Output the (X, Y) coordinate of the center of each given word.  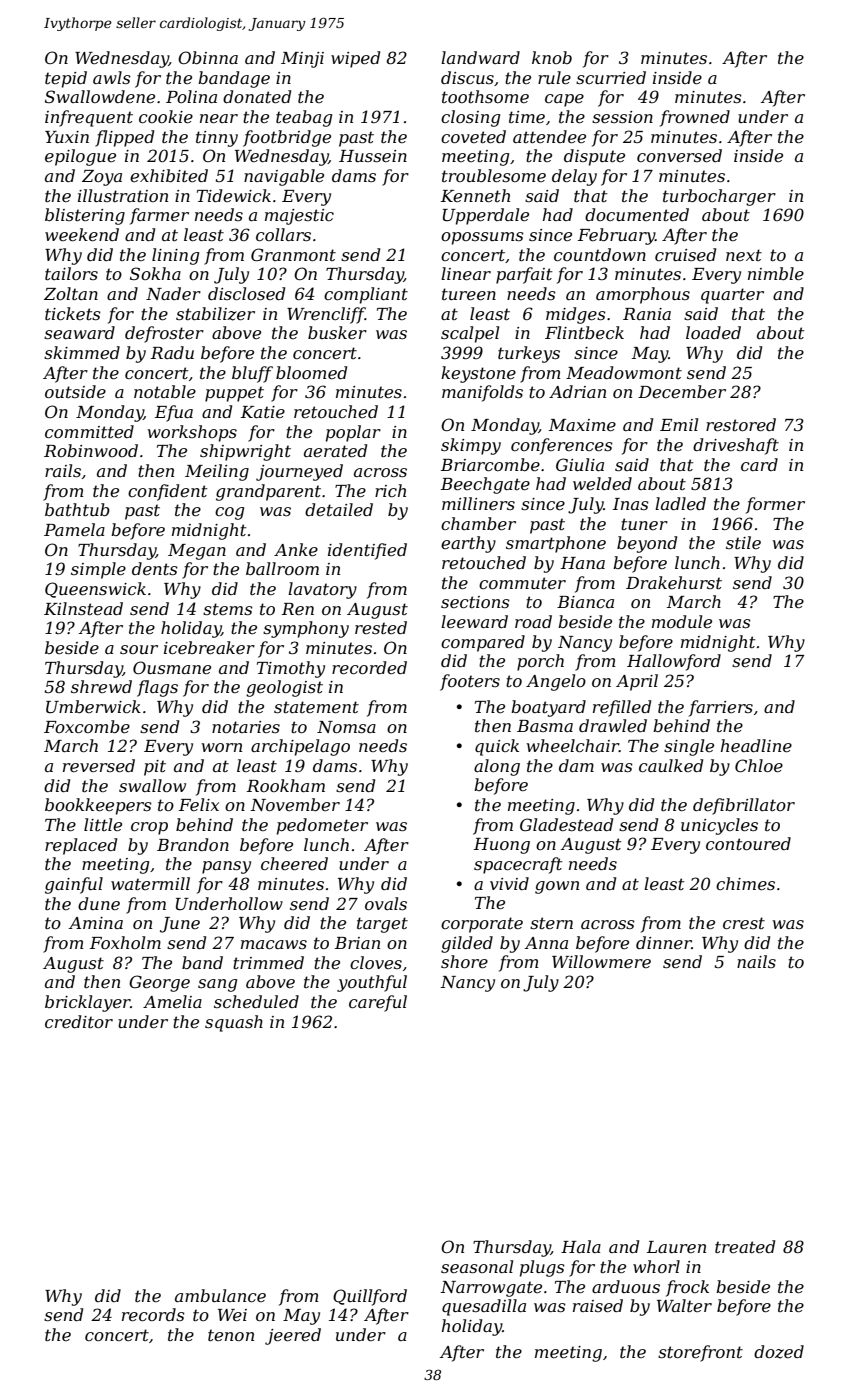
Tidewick (234, 195)
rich (390, 490)
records (153, 1314)
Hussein (373, 156)
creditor (79, 1021)
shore (464, 961)
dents (155, 568)
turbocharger (719, 197)
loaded (713, 332)
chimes (745, 883)
